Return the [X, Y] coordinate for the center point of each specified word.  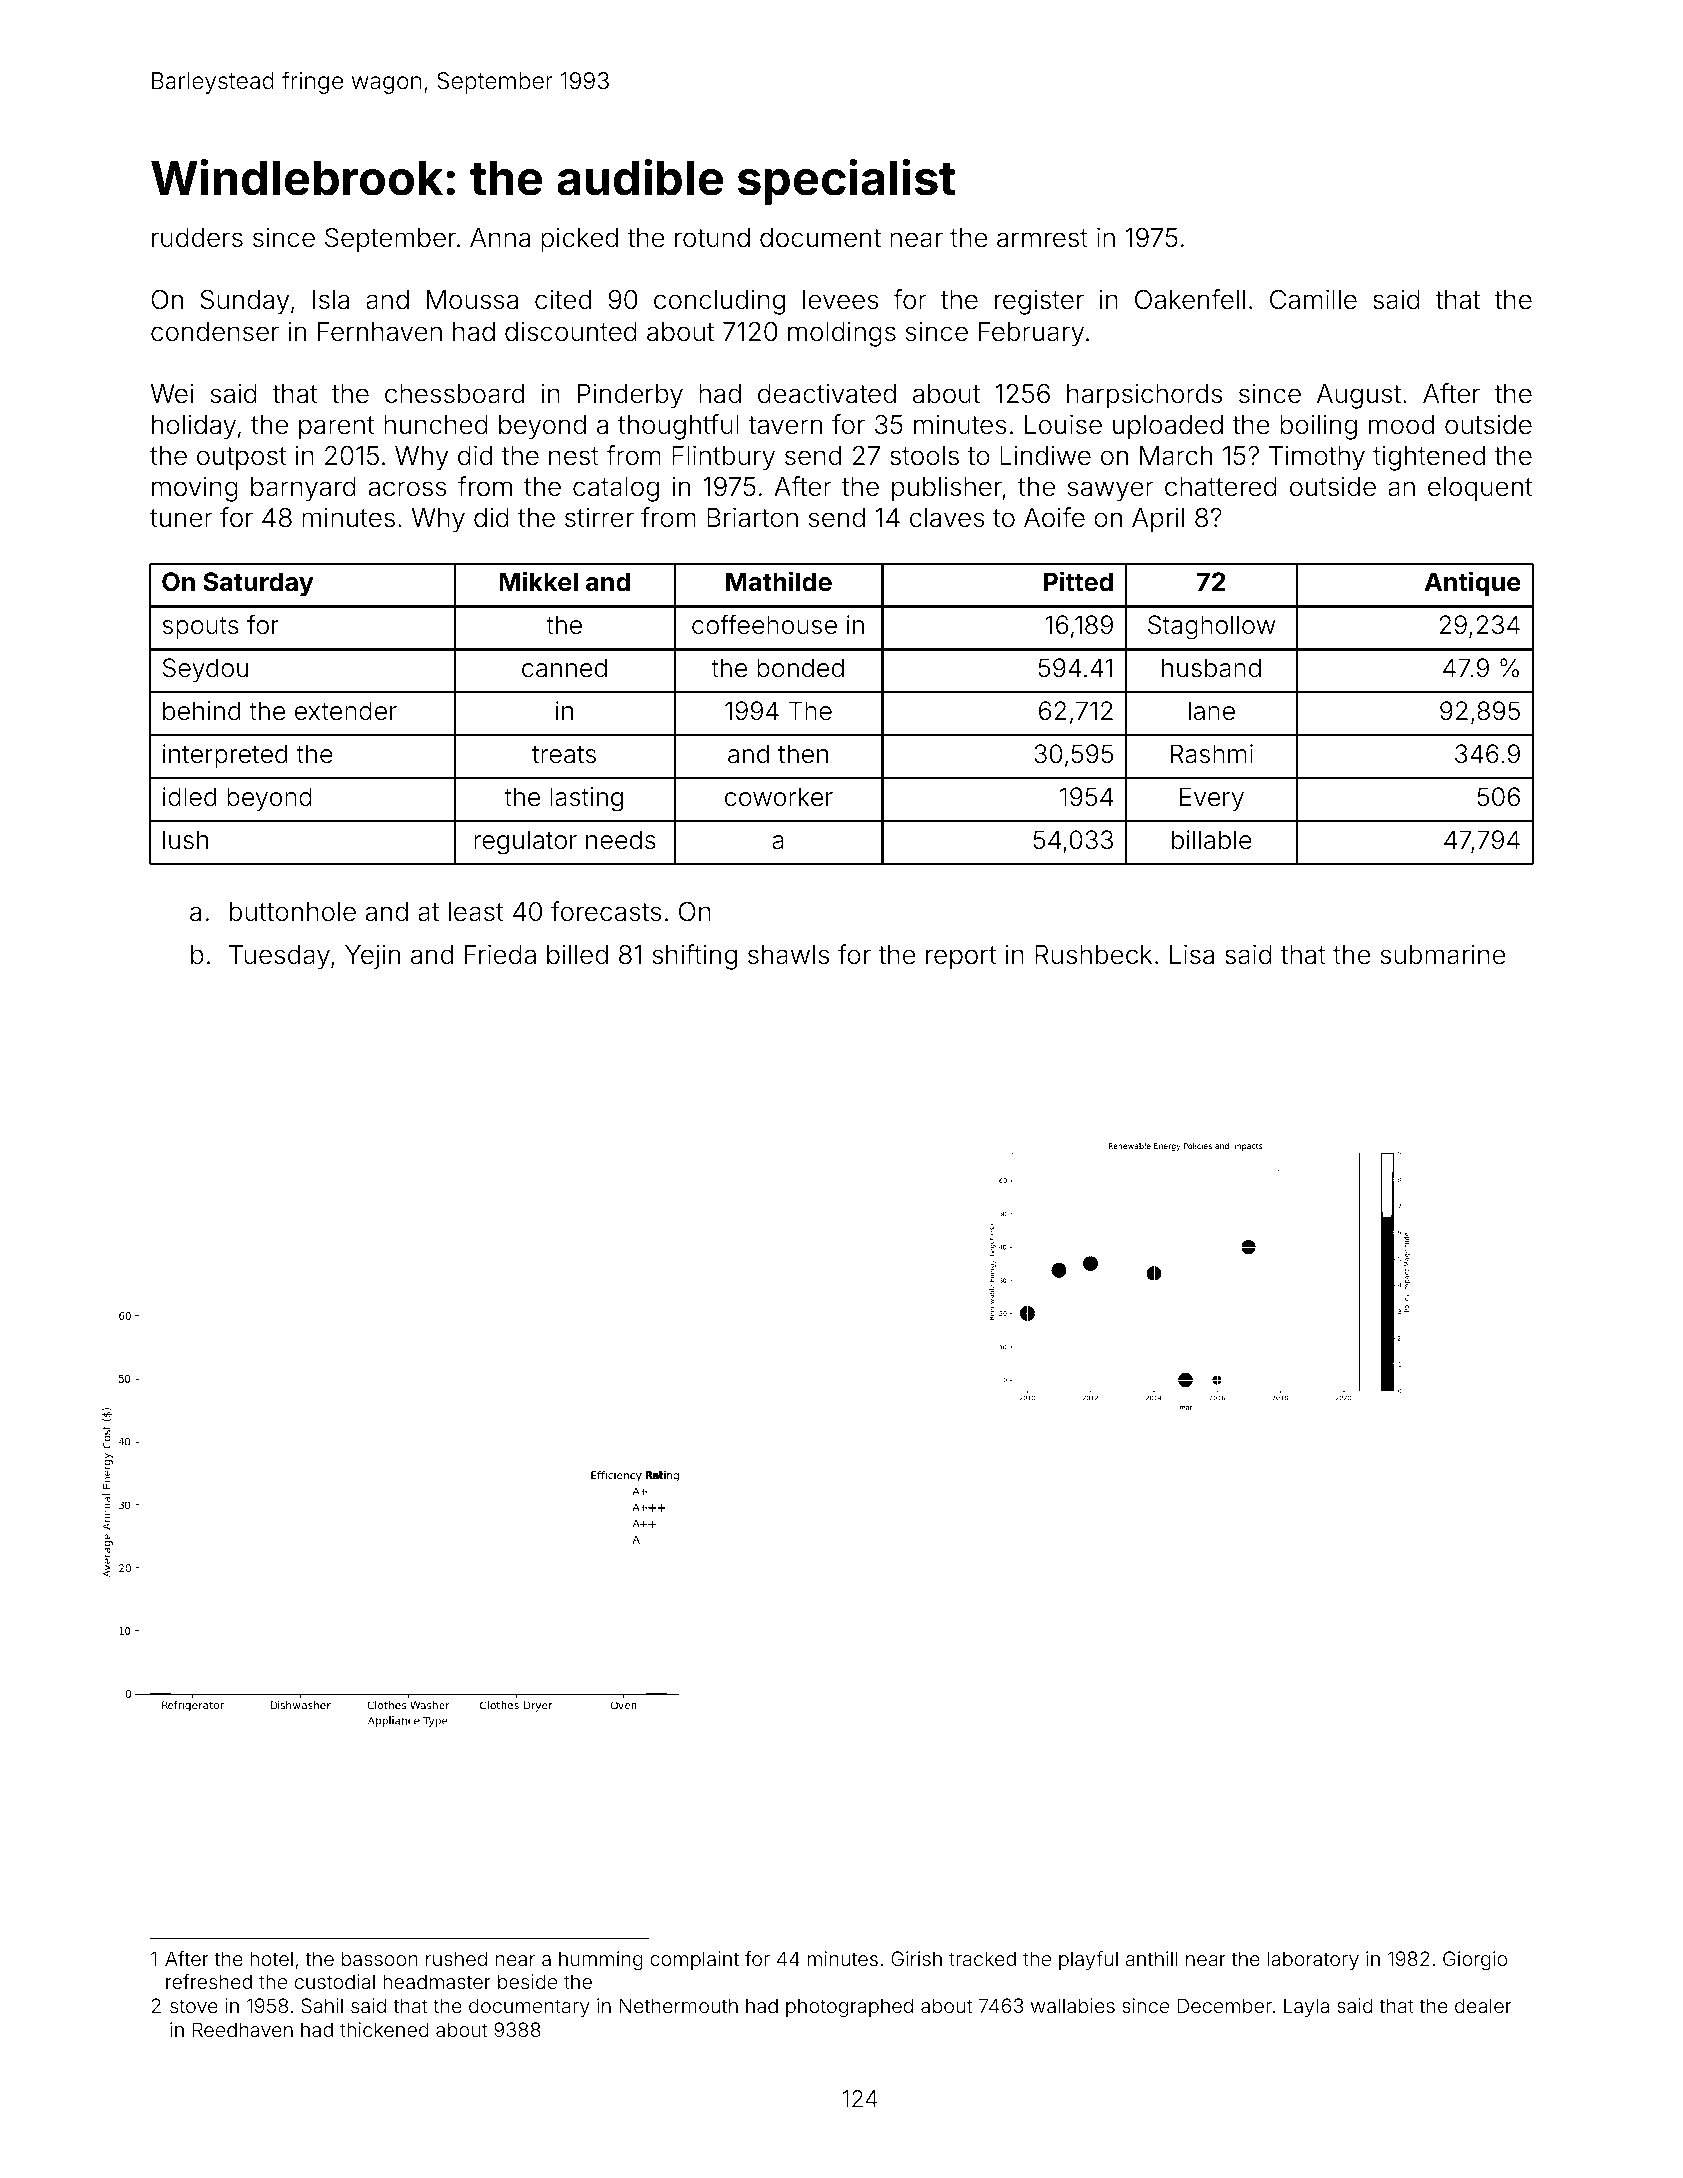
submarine [1443, 954]
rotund [712, 238]
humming [601, 1961]
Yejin [372, 957]
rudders [197, 238]
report [961, 958]
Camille [1313, 299]
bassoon [380, 1958]
